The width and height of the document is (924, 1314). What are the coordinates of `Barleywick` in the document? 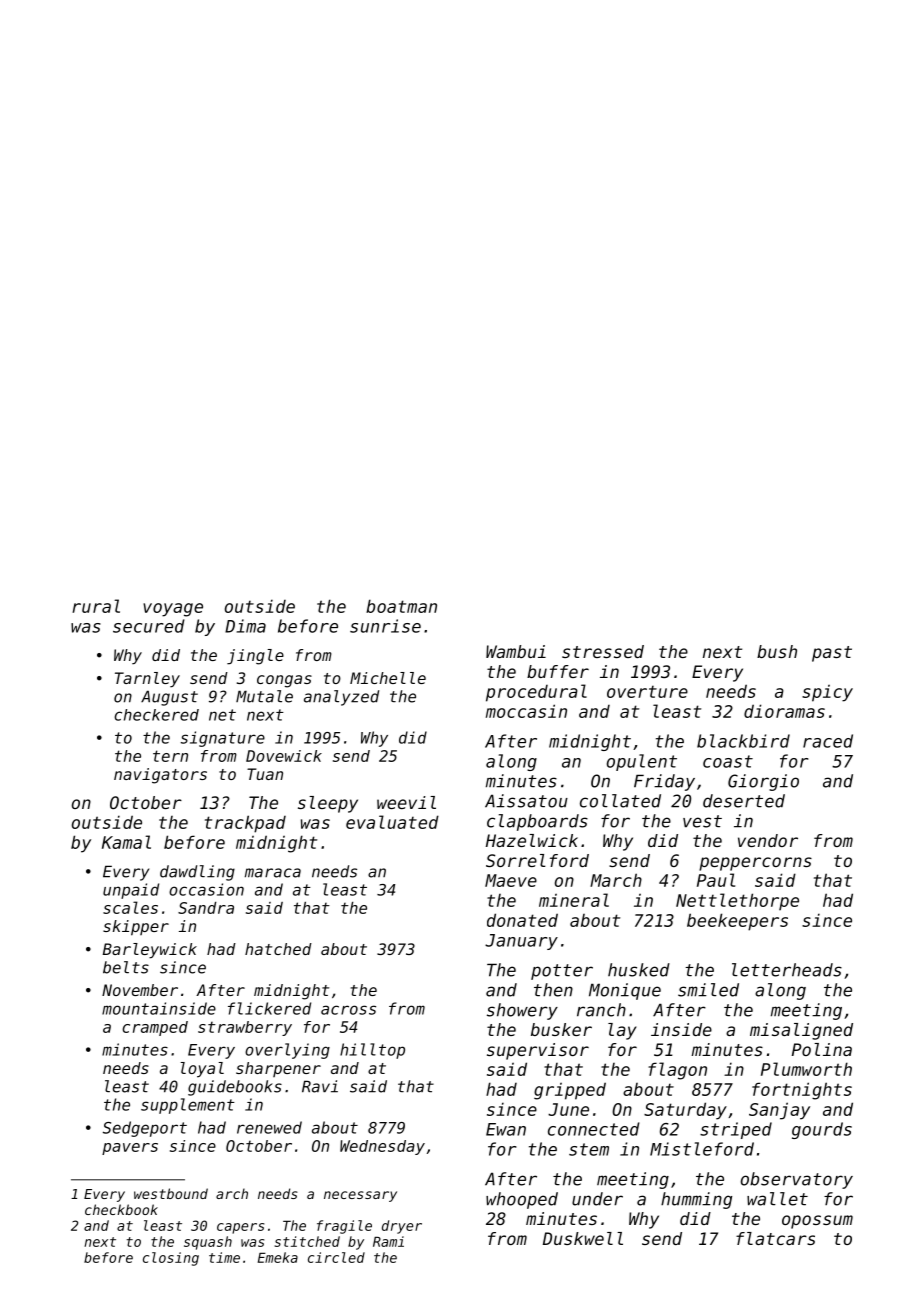 It's located at (150, 951).
